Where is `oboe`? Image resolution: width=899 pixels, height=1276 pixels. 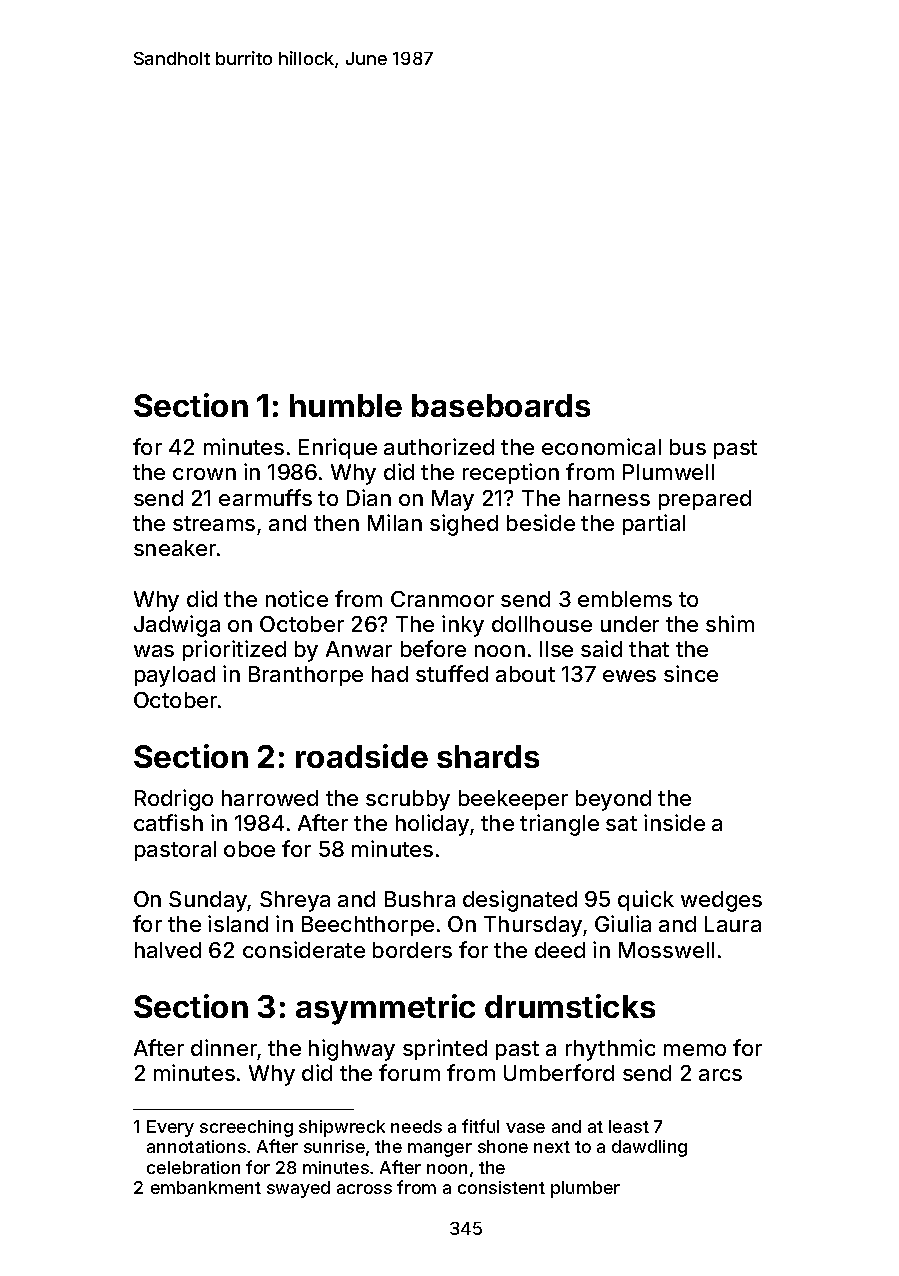
oboe is located at coordinates (249, 849).
